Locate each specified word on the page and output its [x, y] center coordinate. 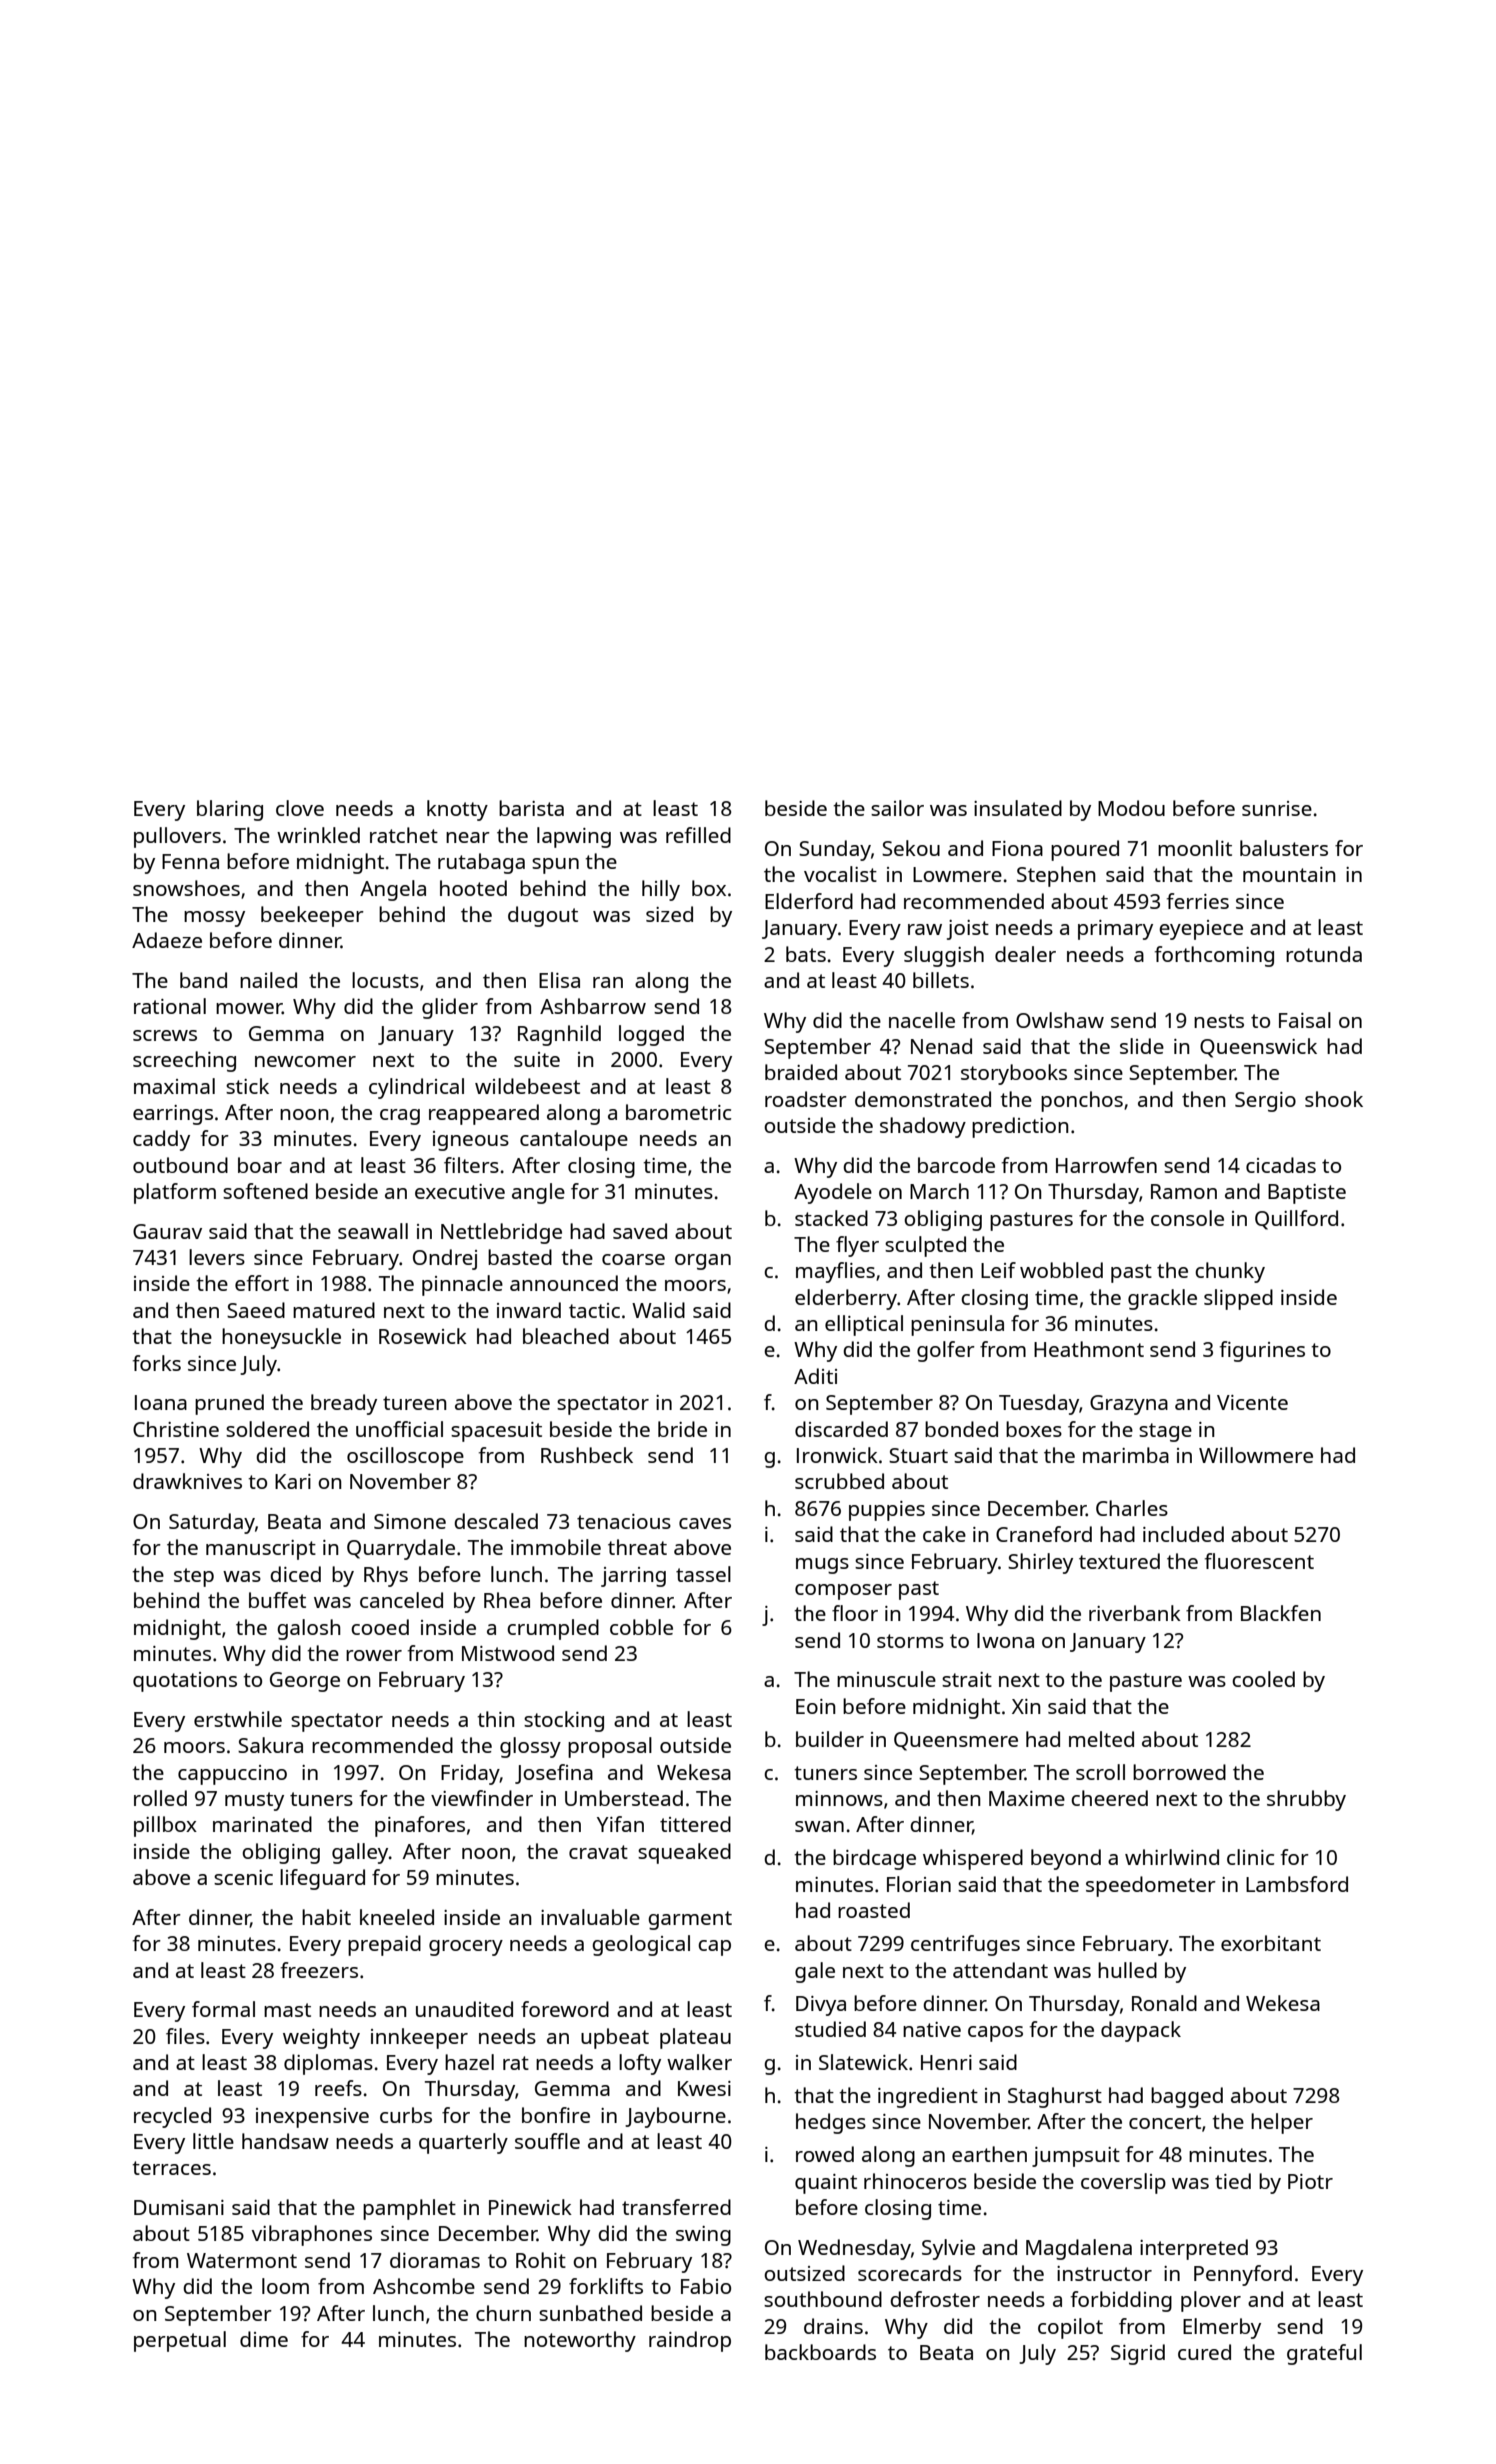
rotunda [1324, 954]
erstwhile [238, 1719]
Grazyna [1129, 1405]
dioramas [435, 2260]
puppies [887, 1511]
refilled [698, 835]
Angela [393, 890]
